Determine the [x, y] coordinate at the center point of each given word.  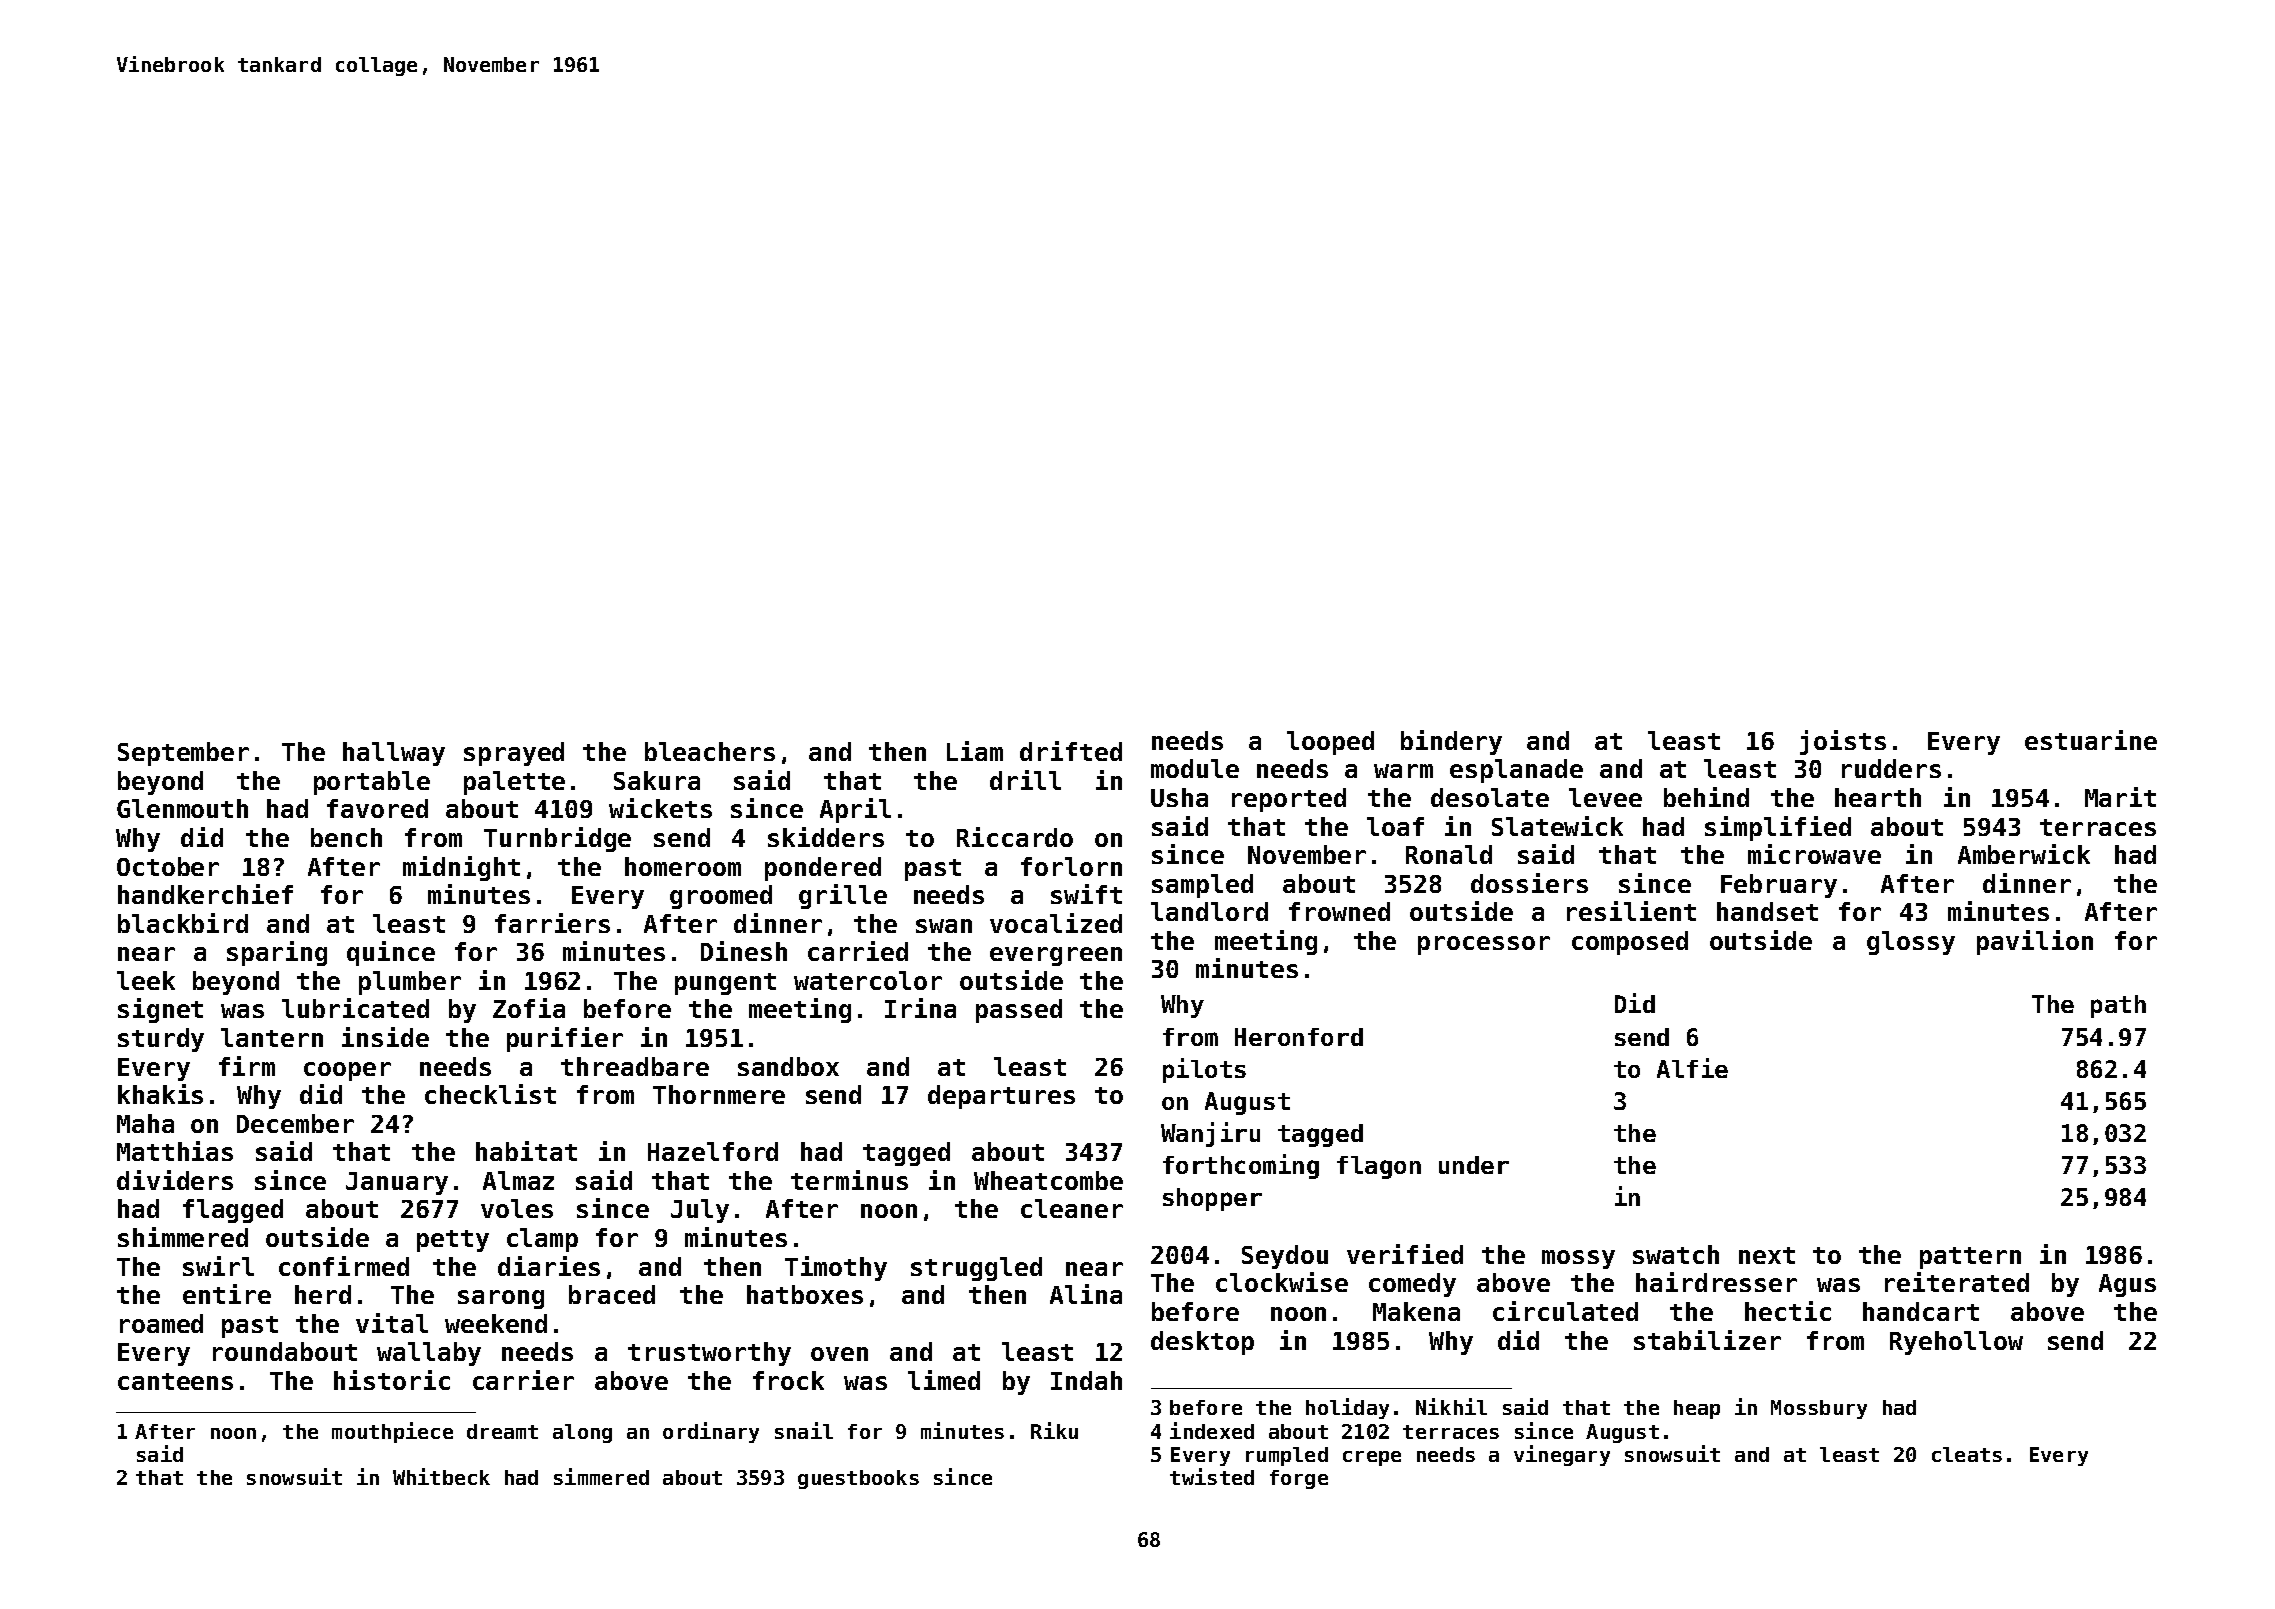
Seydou [1285, 1257]
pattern [1970, 1258]
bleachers [710, 751]
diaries [549, 1266]
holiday [1347, 1408]
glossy [1911, 943]
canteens [175, 1381]
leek [146, 980]
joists [1843, 742]
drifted [1071, 751]
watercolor [868, 980]
